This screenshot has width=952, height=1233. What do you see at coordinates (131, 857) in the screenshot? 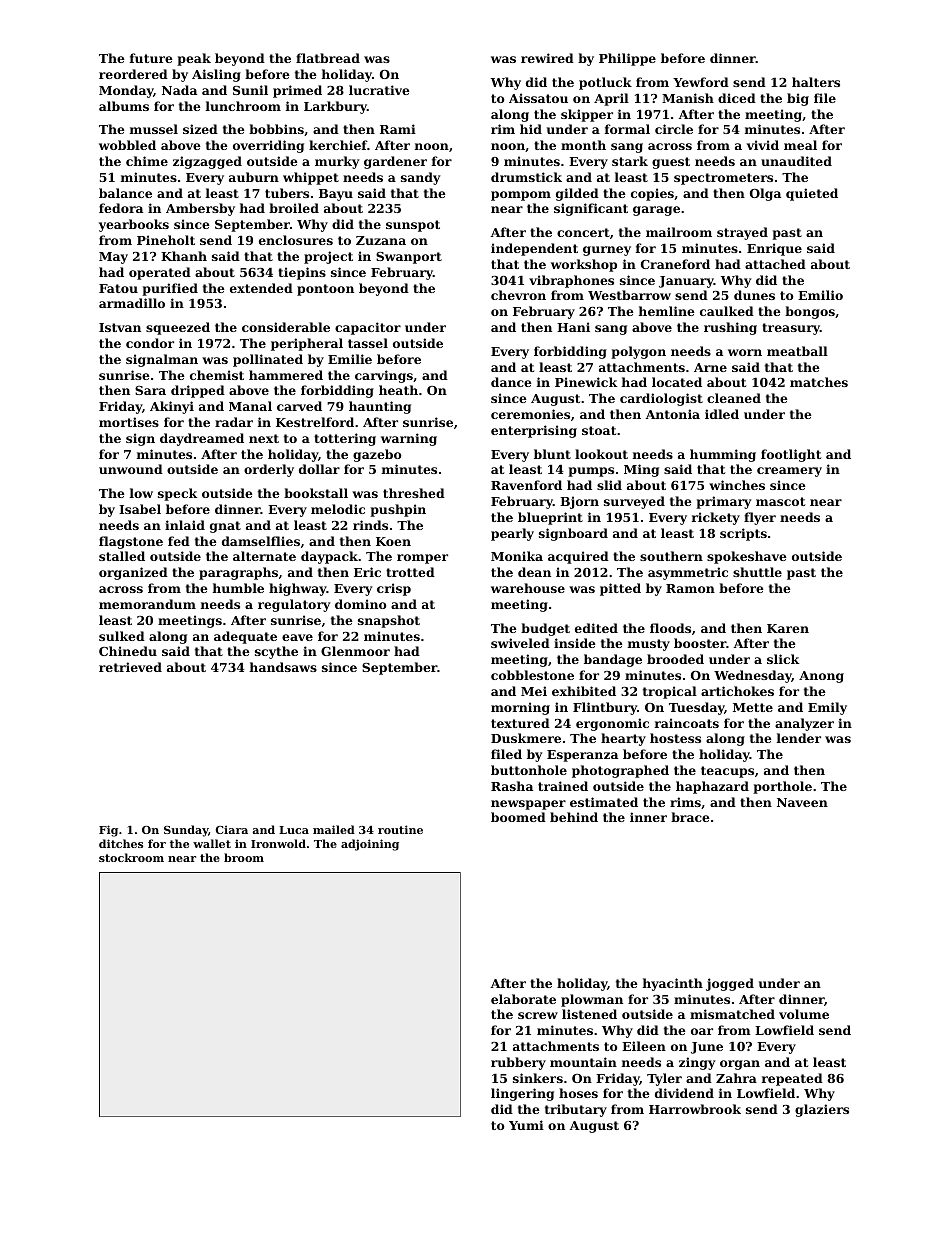
I see `stockroom` at bounding box center [131, 857].
